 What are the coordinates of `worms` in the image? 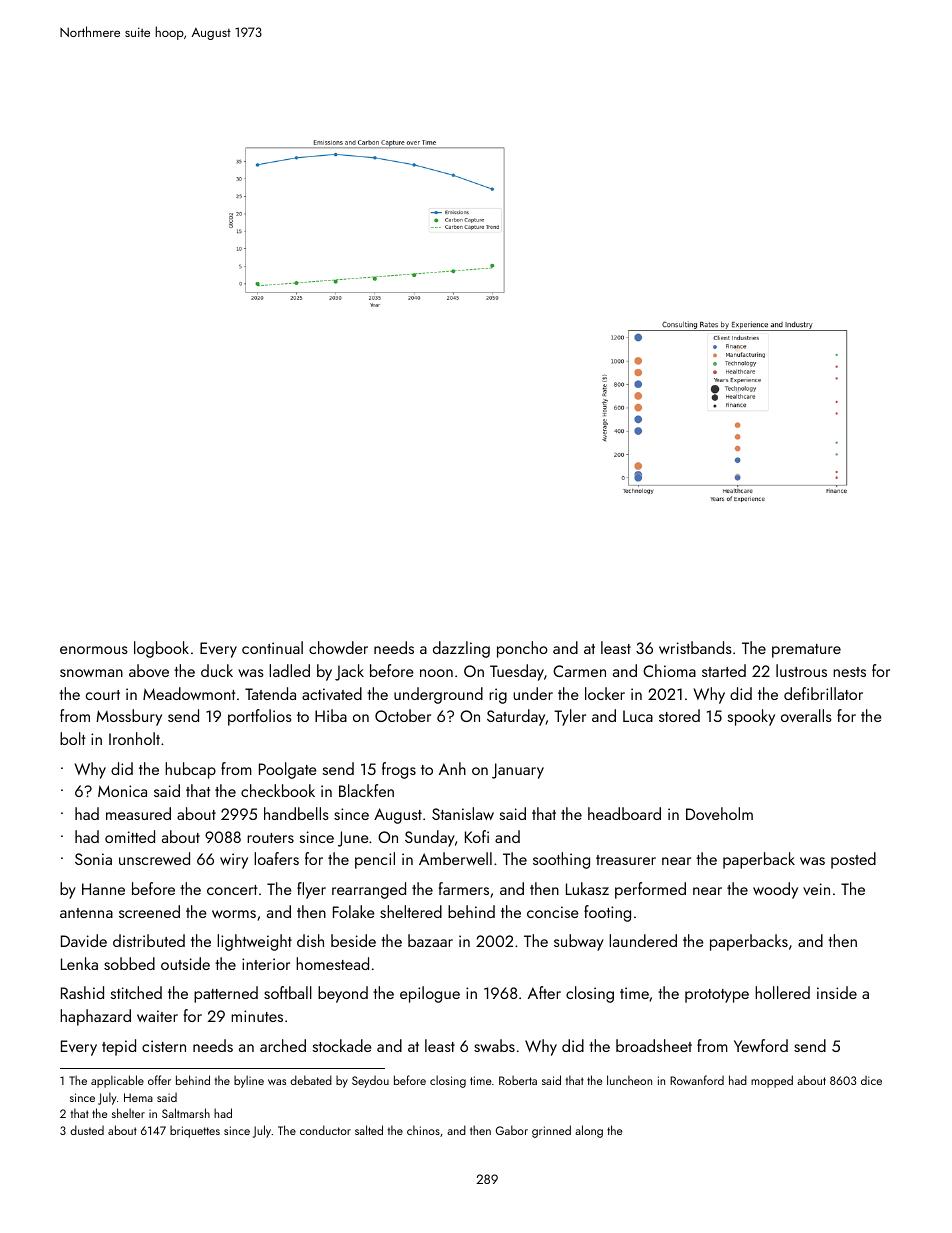 It's located at (234, 914).
